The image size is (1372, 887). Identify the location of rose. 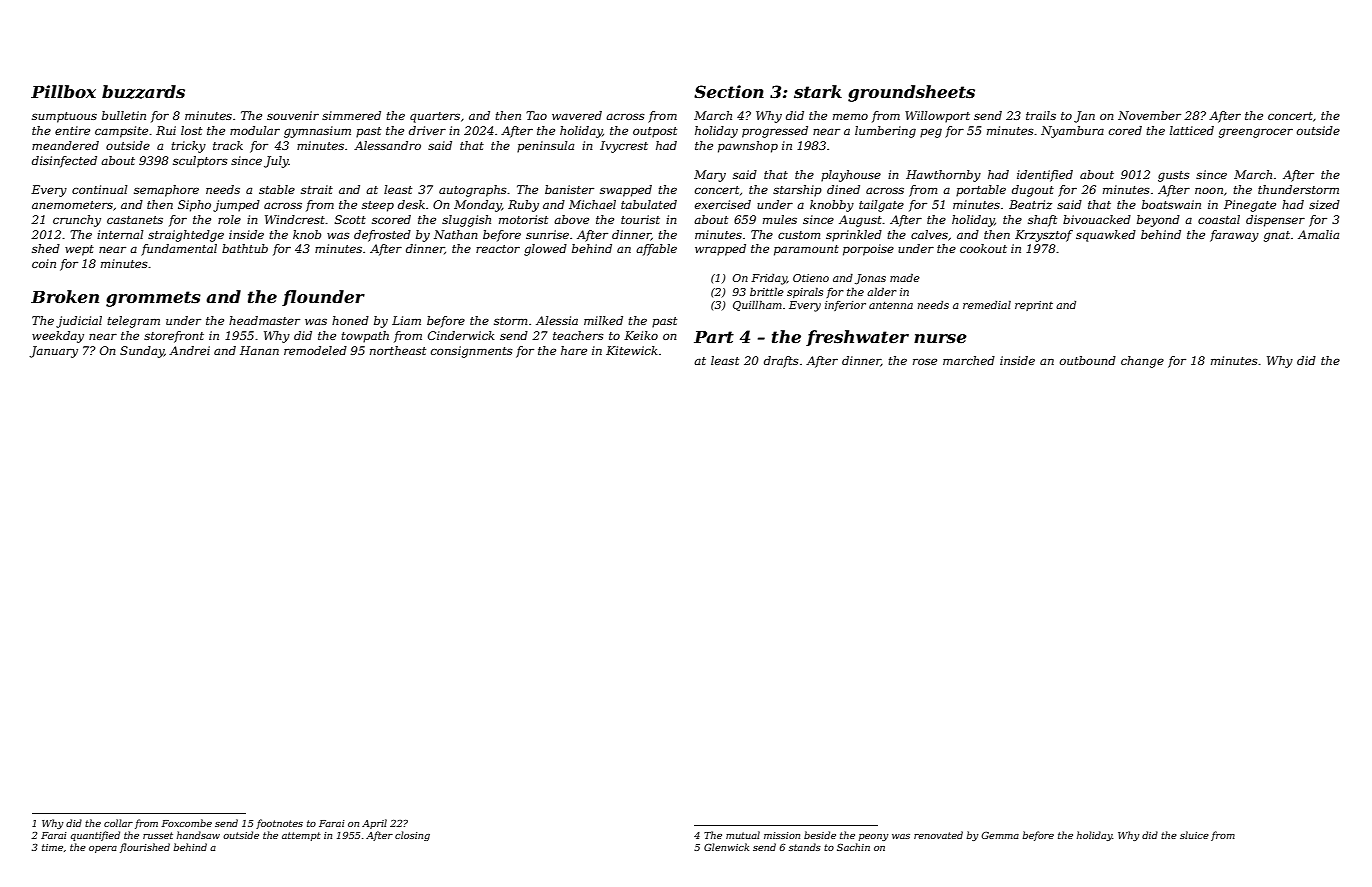
(925, 362).
